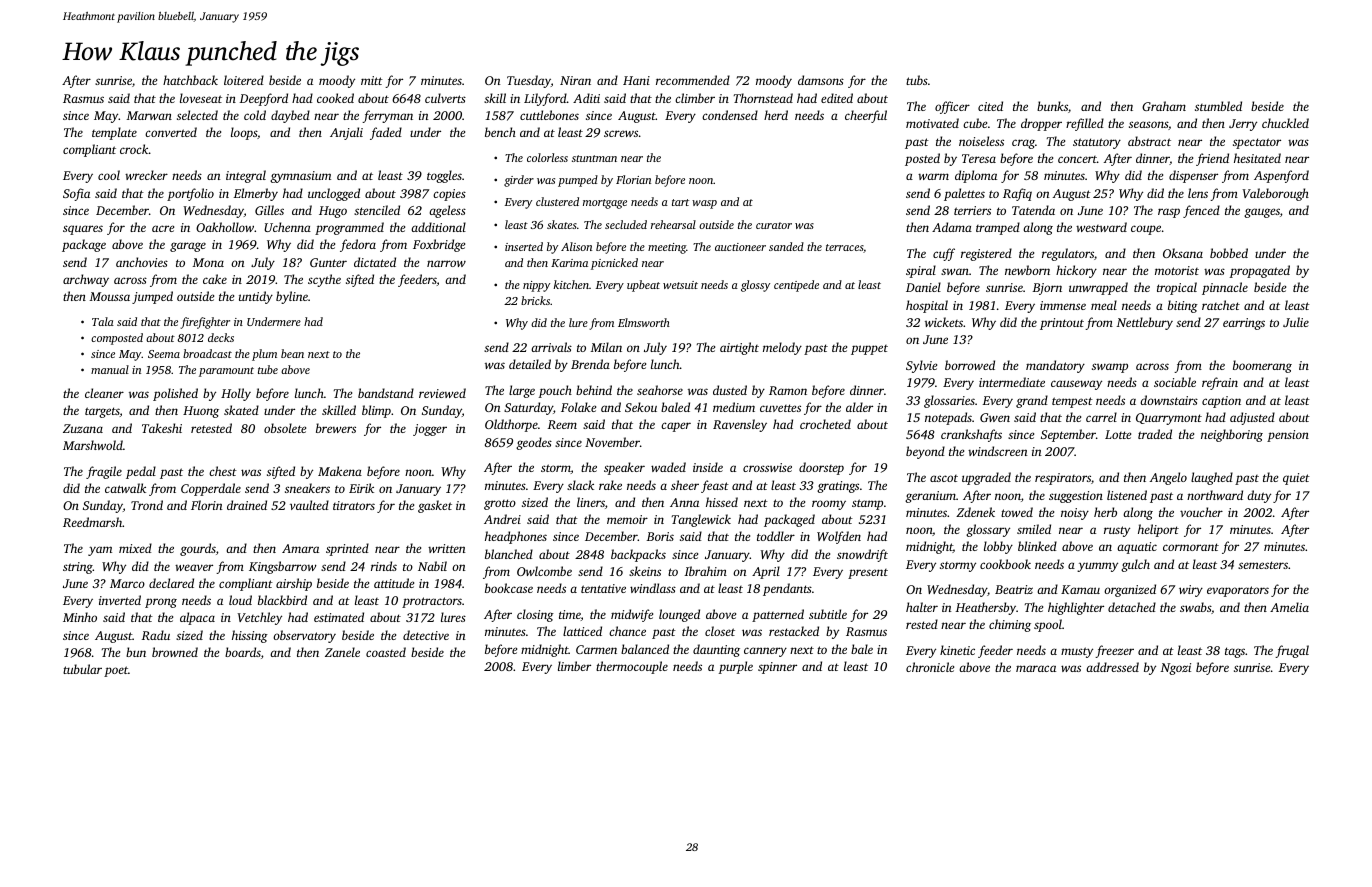  I want to click on concert, so click(1077, 159).
